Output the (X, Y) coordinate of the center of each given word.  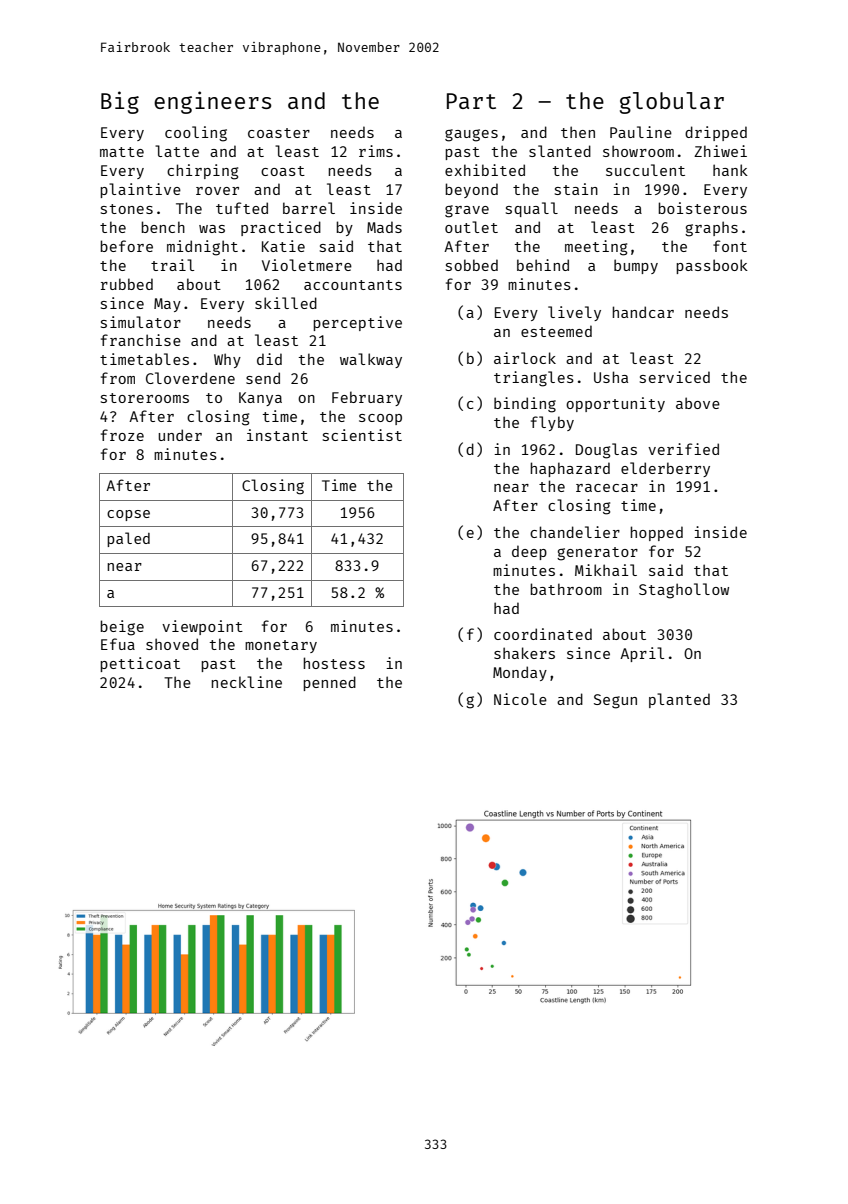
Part (471, 101)
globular (672, 103)
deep (529, 552)
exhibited (485, 170)
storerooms (145, 398)
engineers (212, 102)
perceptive (357, 323)
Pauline (641, 132)
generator (597, 554)
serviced (675, 377)
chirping (202, 172)
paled (128, 539)
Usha (611, 377)
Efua (118, 644)
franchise (141, 340)
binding (525, 405)
